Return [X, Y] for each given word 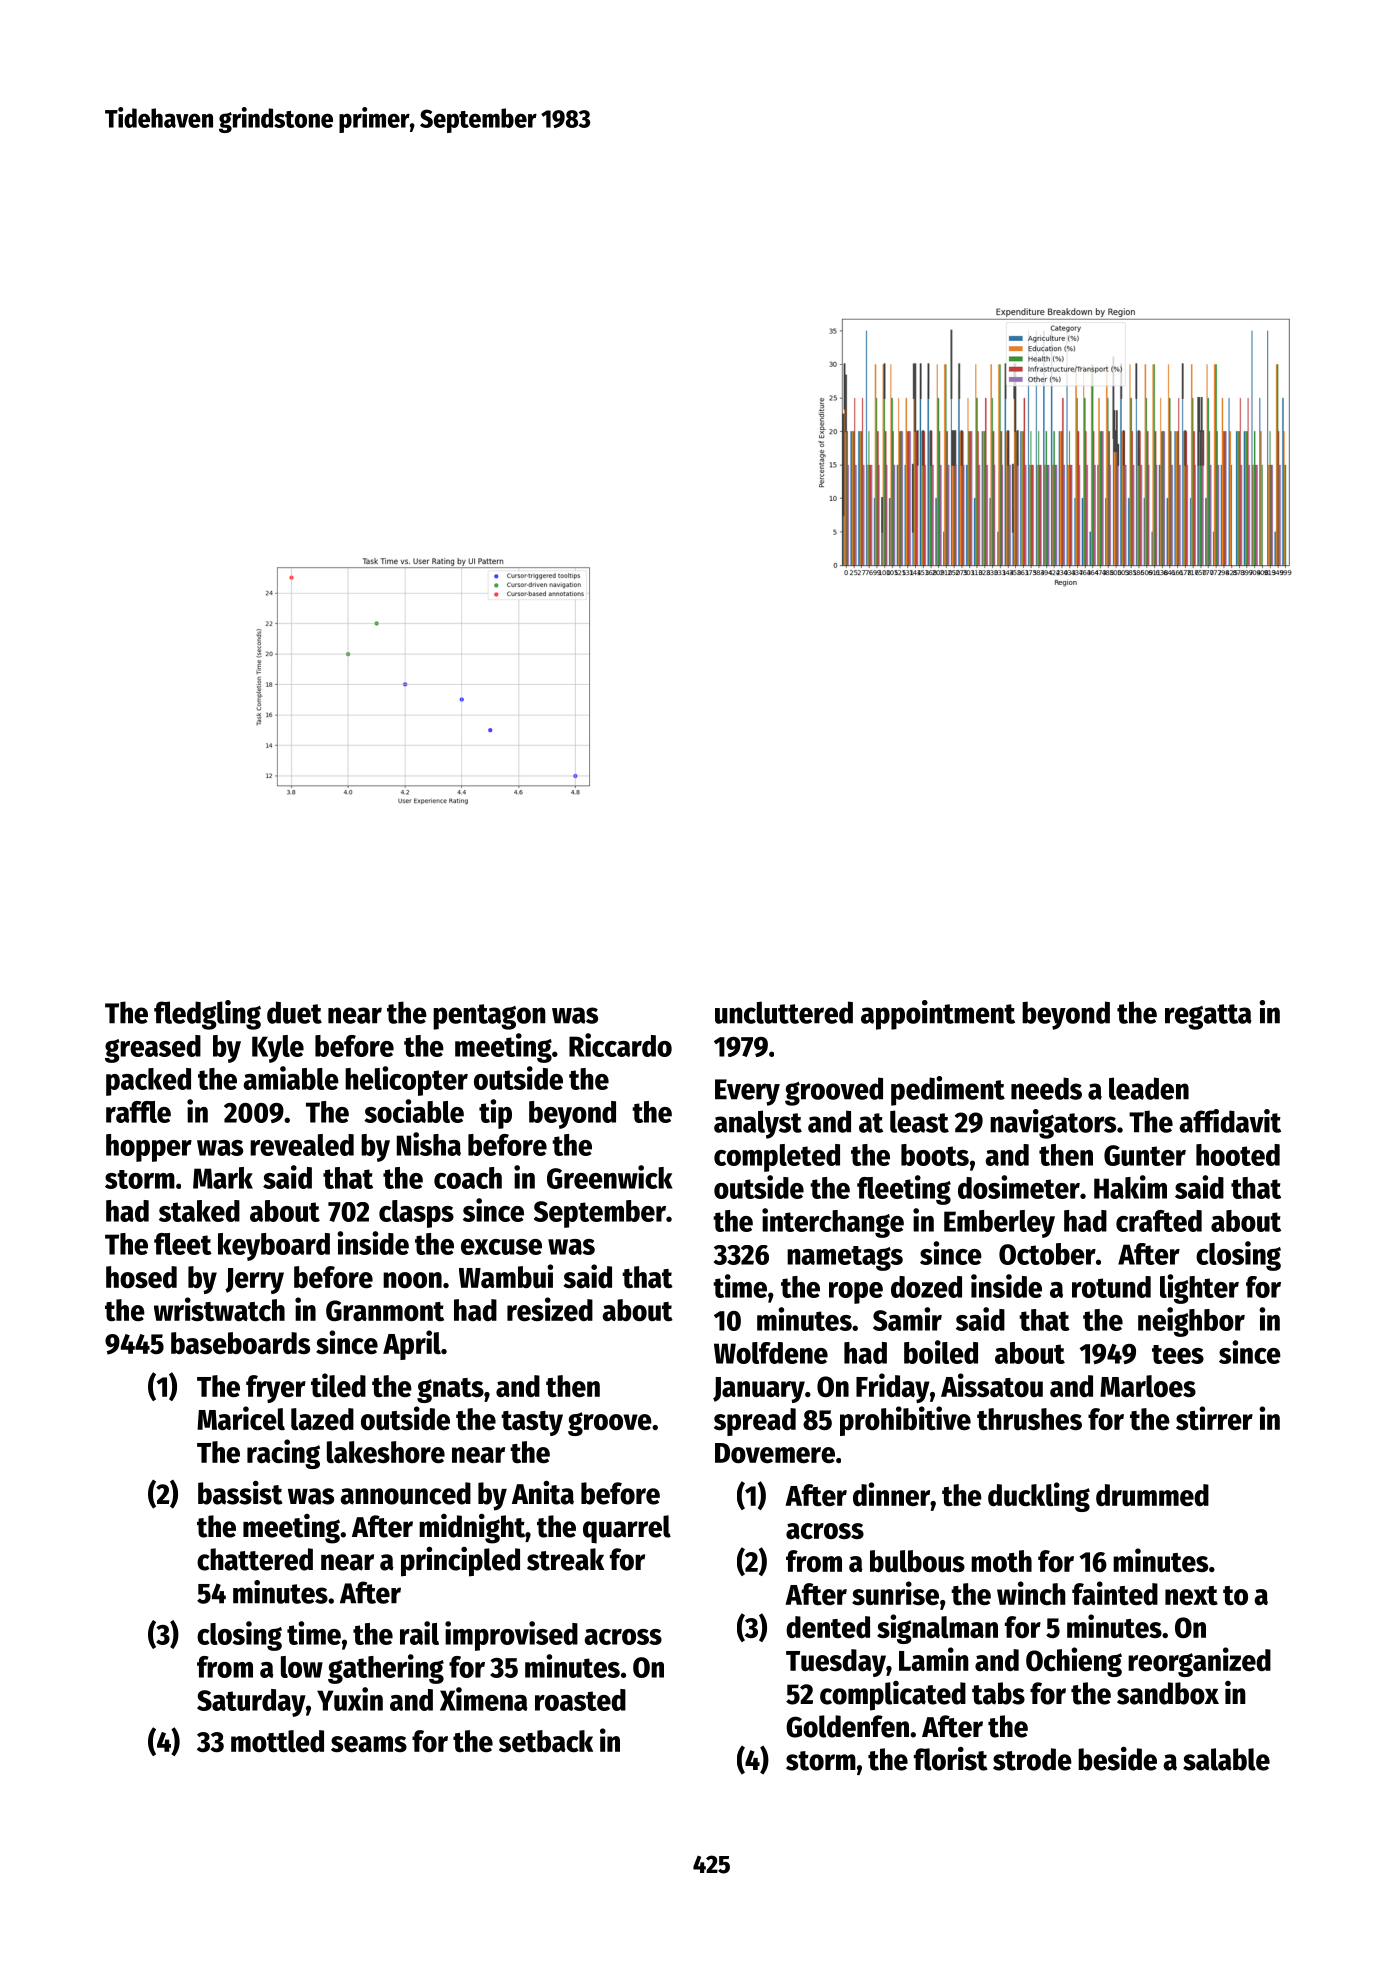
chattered [255, 1559]
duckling [1039, 1497]
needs [1046, 1088]
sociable [414, 1111]
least [919, 1121]
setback [546, 1741]
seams [369, 1744]
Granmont [385, 1310]
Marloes [1148, 1386]
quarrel [627, 1529]
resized [550, 1309]
